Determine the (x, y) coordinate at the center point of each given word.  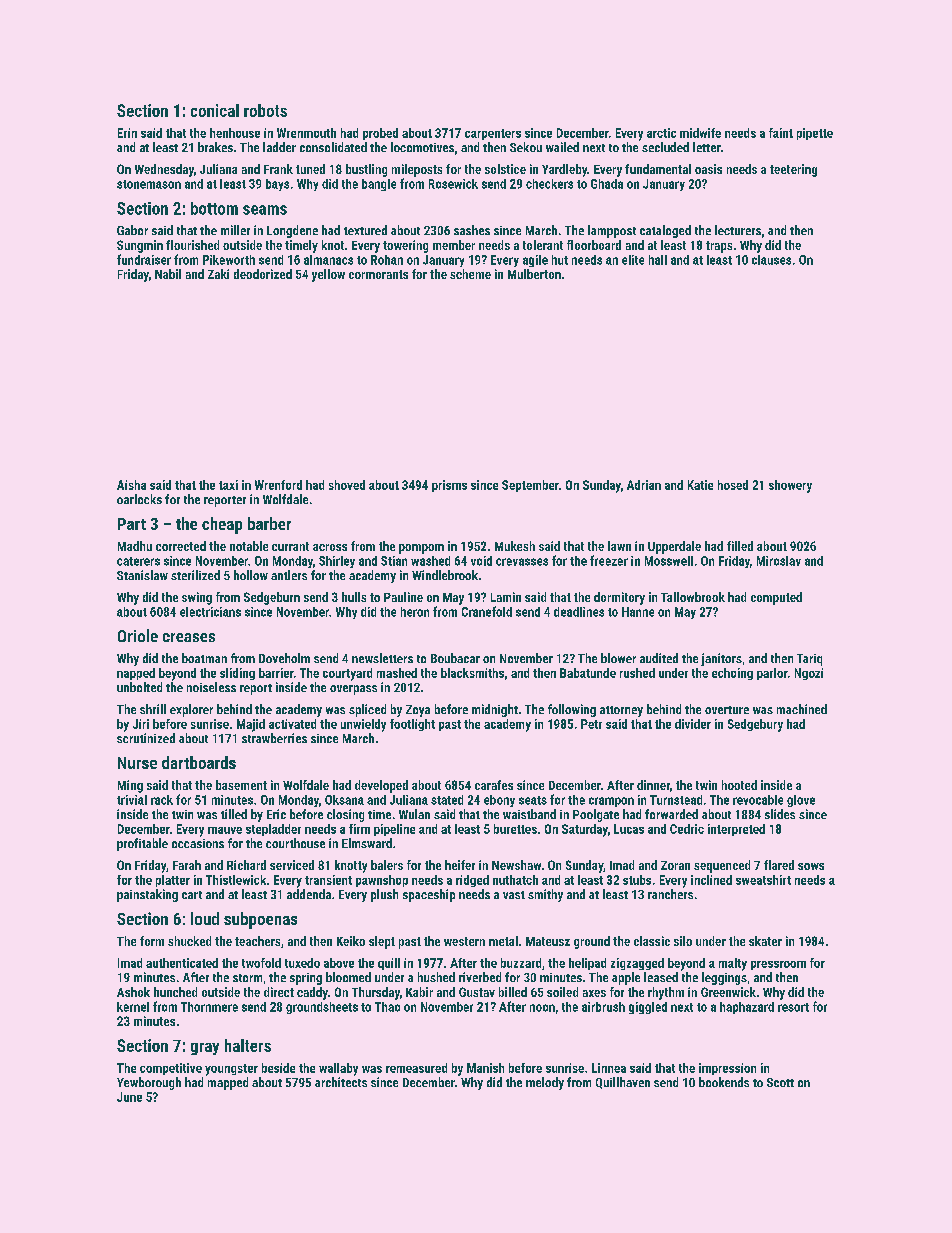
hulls (354, 597)
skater (765, 941)
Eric (276, 814)
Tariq (809, 660)
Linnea (609, 1068)
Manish (485, 1068)
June (129, 1097)
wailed (562, 147)
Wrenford (278, 485)
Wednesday (164, 170)
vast (514, 895)
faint (781, 133)
